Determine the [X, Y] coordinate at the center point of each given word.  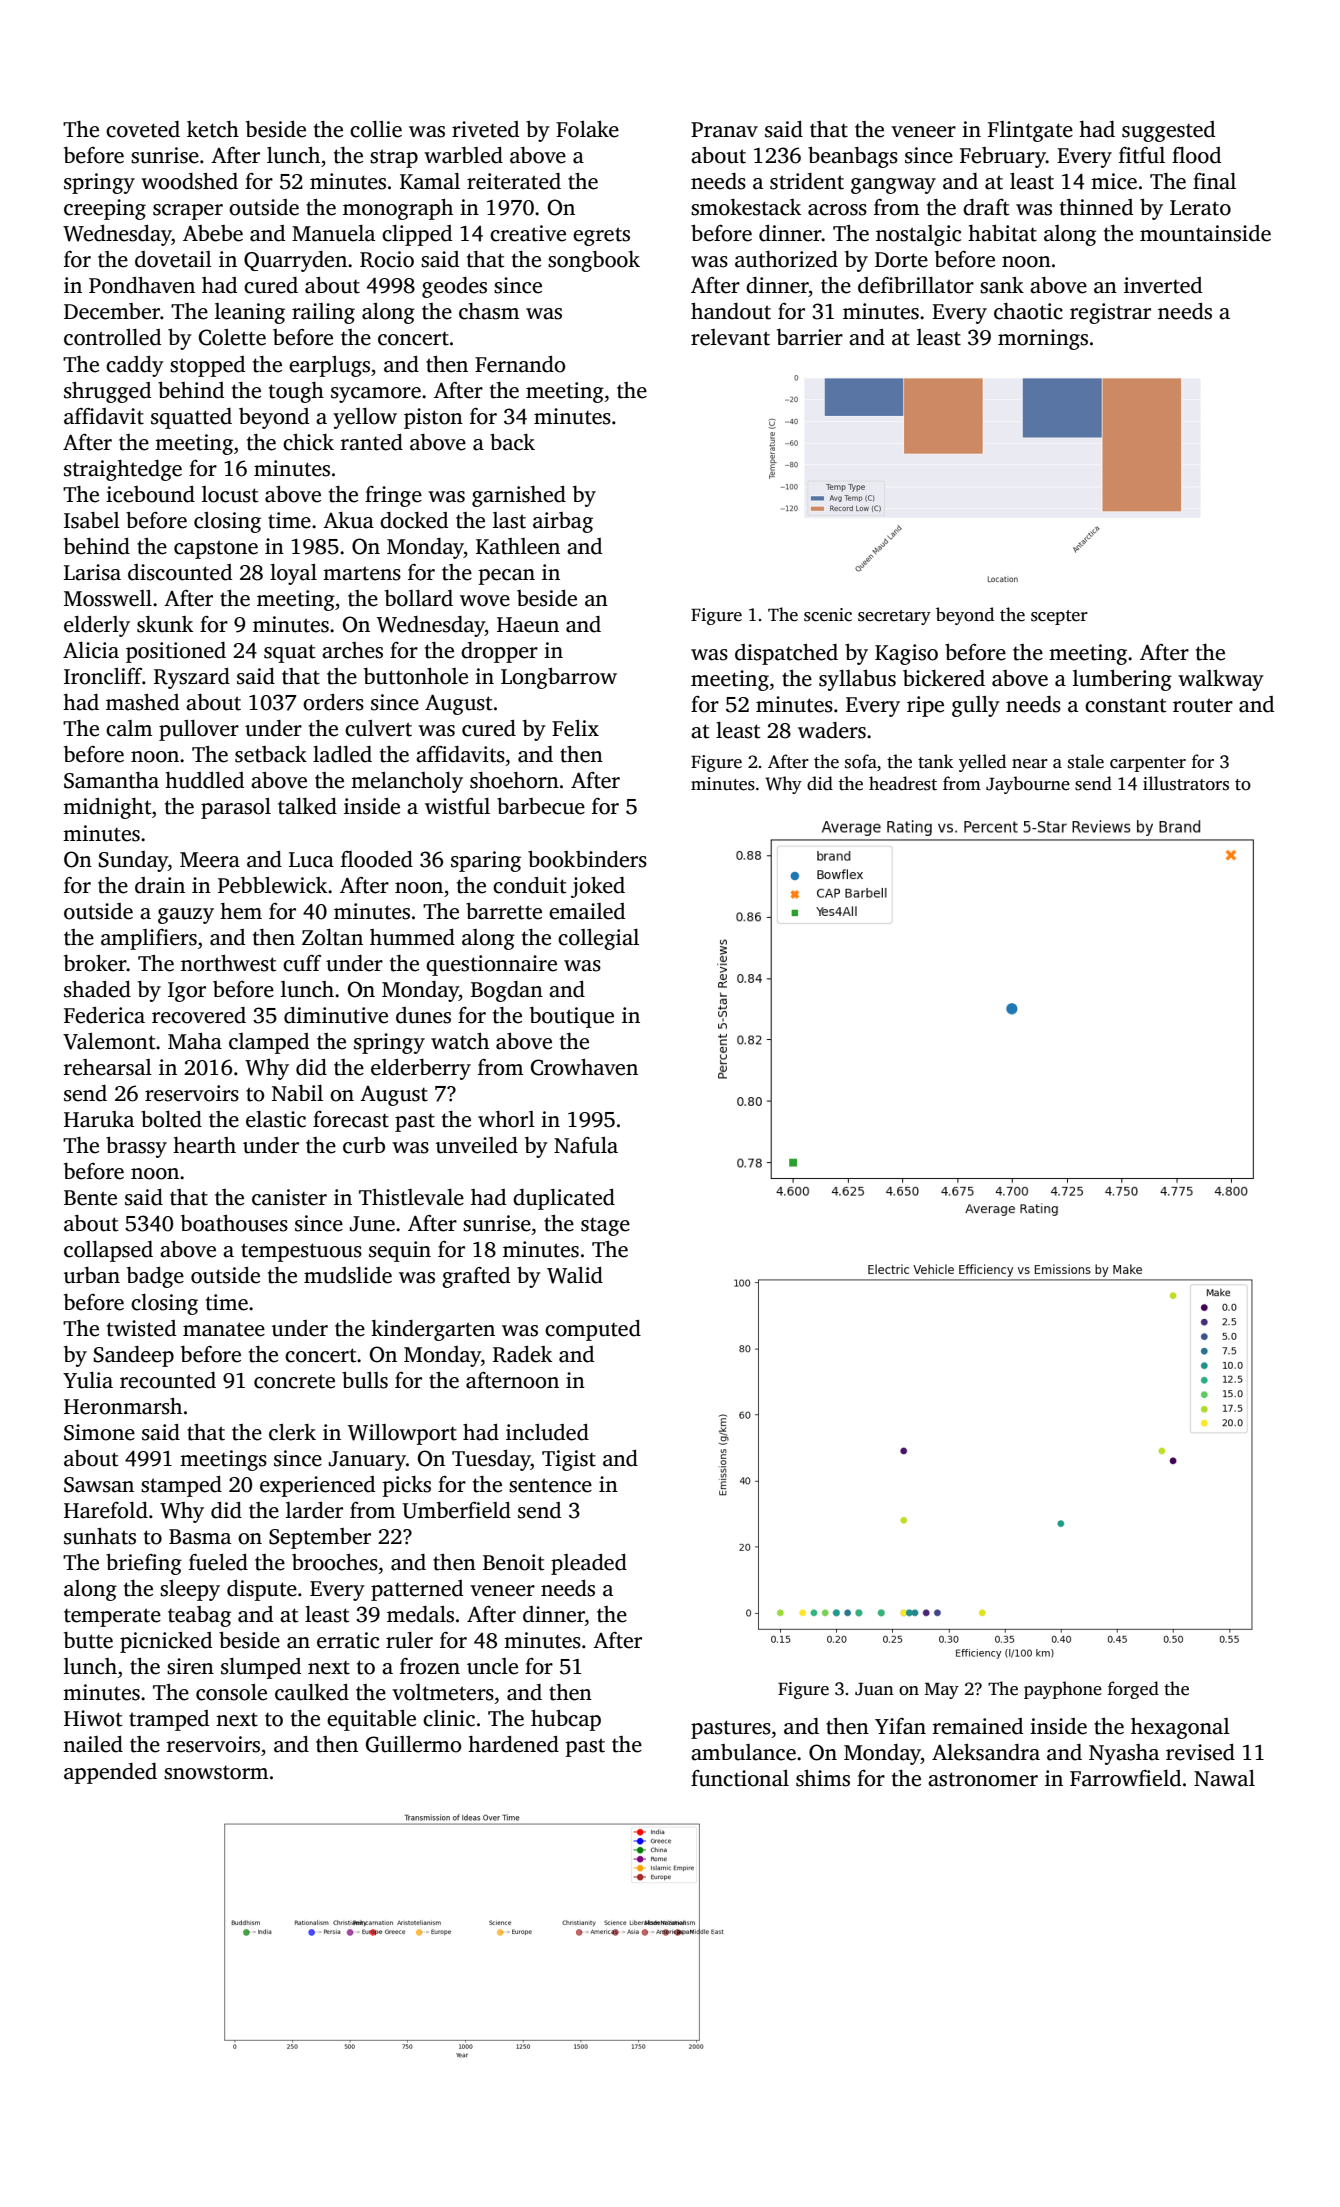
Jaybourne [1028, 785]
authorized [786, 259]
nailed [93, 1744]
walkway [1221, 680]
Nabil [297, 1093]
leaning [250, 313]
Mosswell [108, 598]
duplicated [564, 1199]
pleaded [589, 1564]
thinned [1096, 207]
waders [832, 730]
